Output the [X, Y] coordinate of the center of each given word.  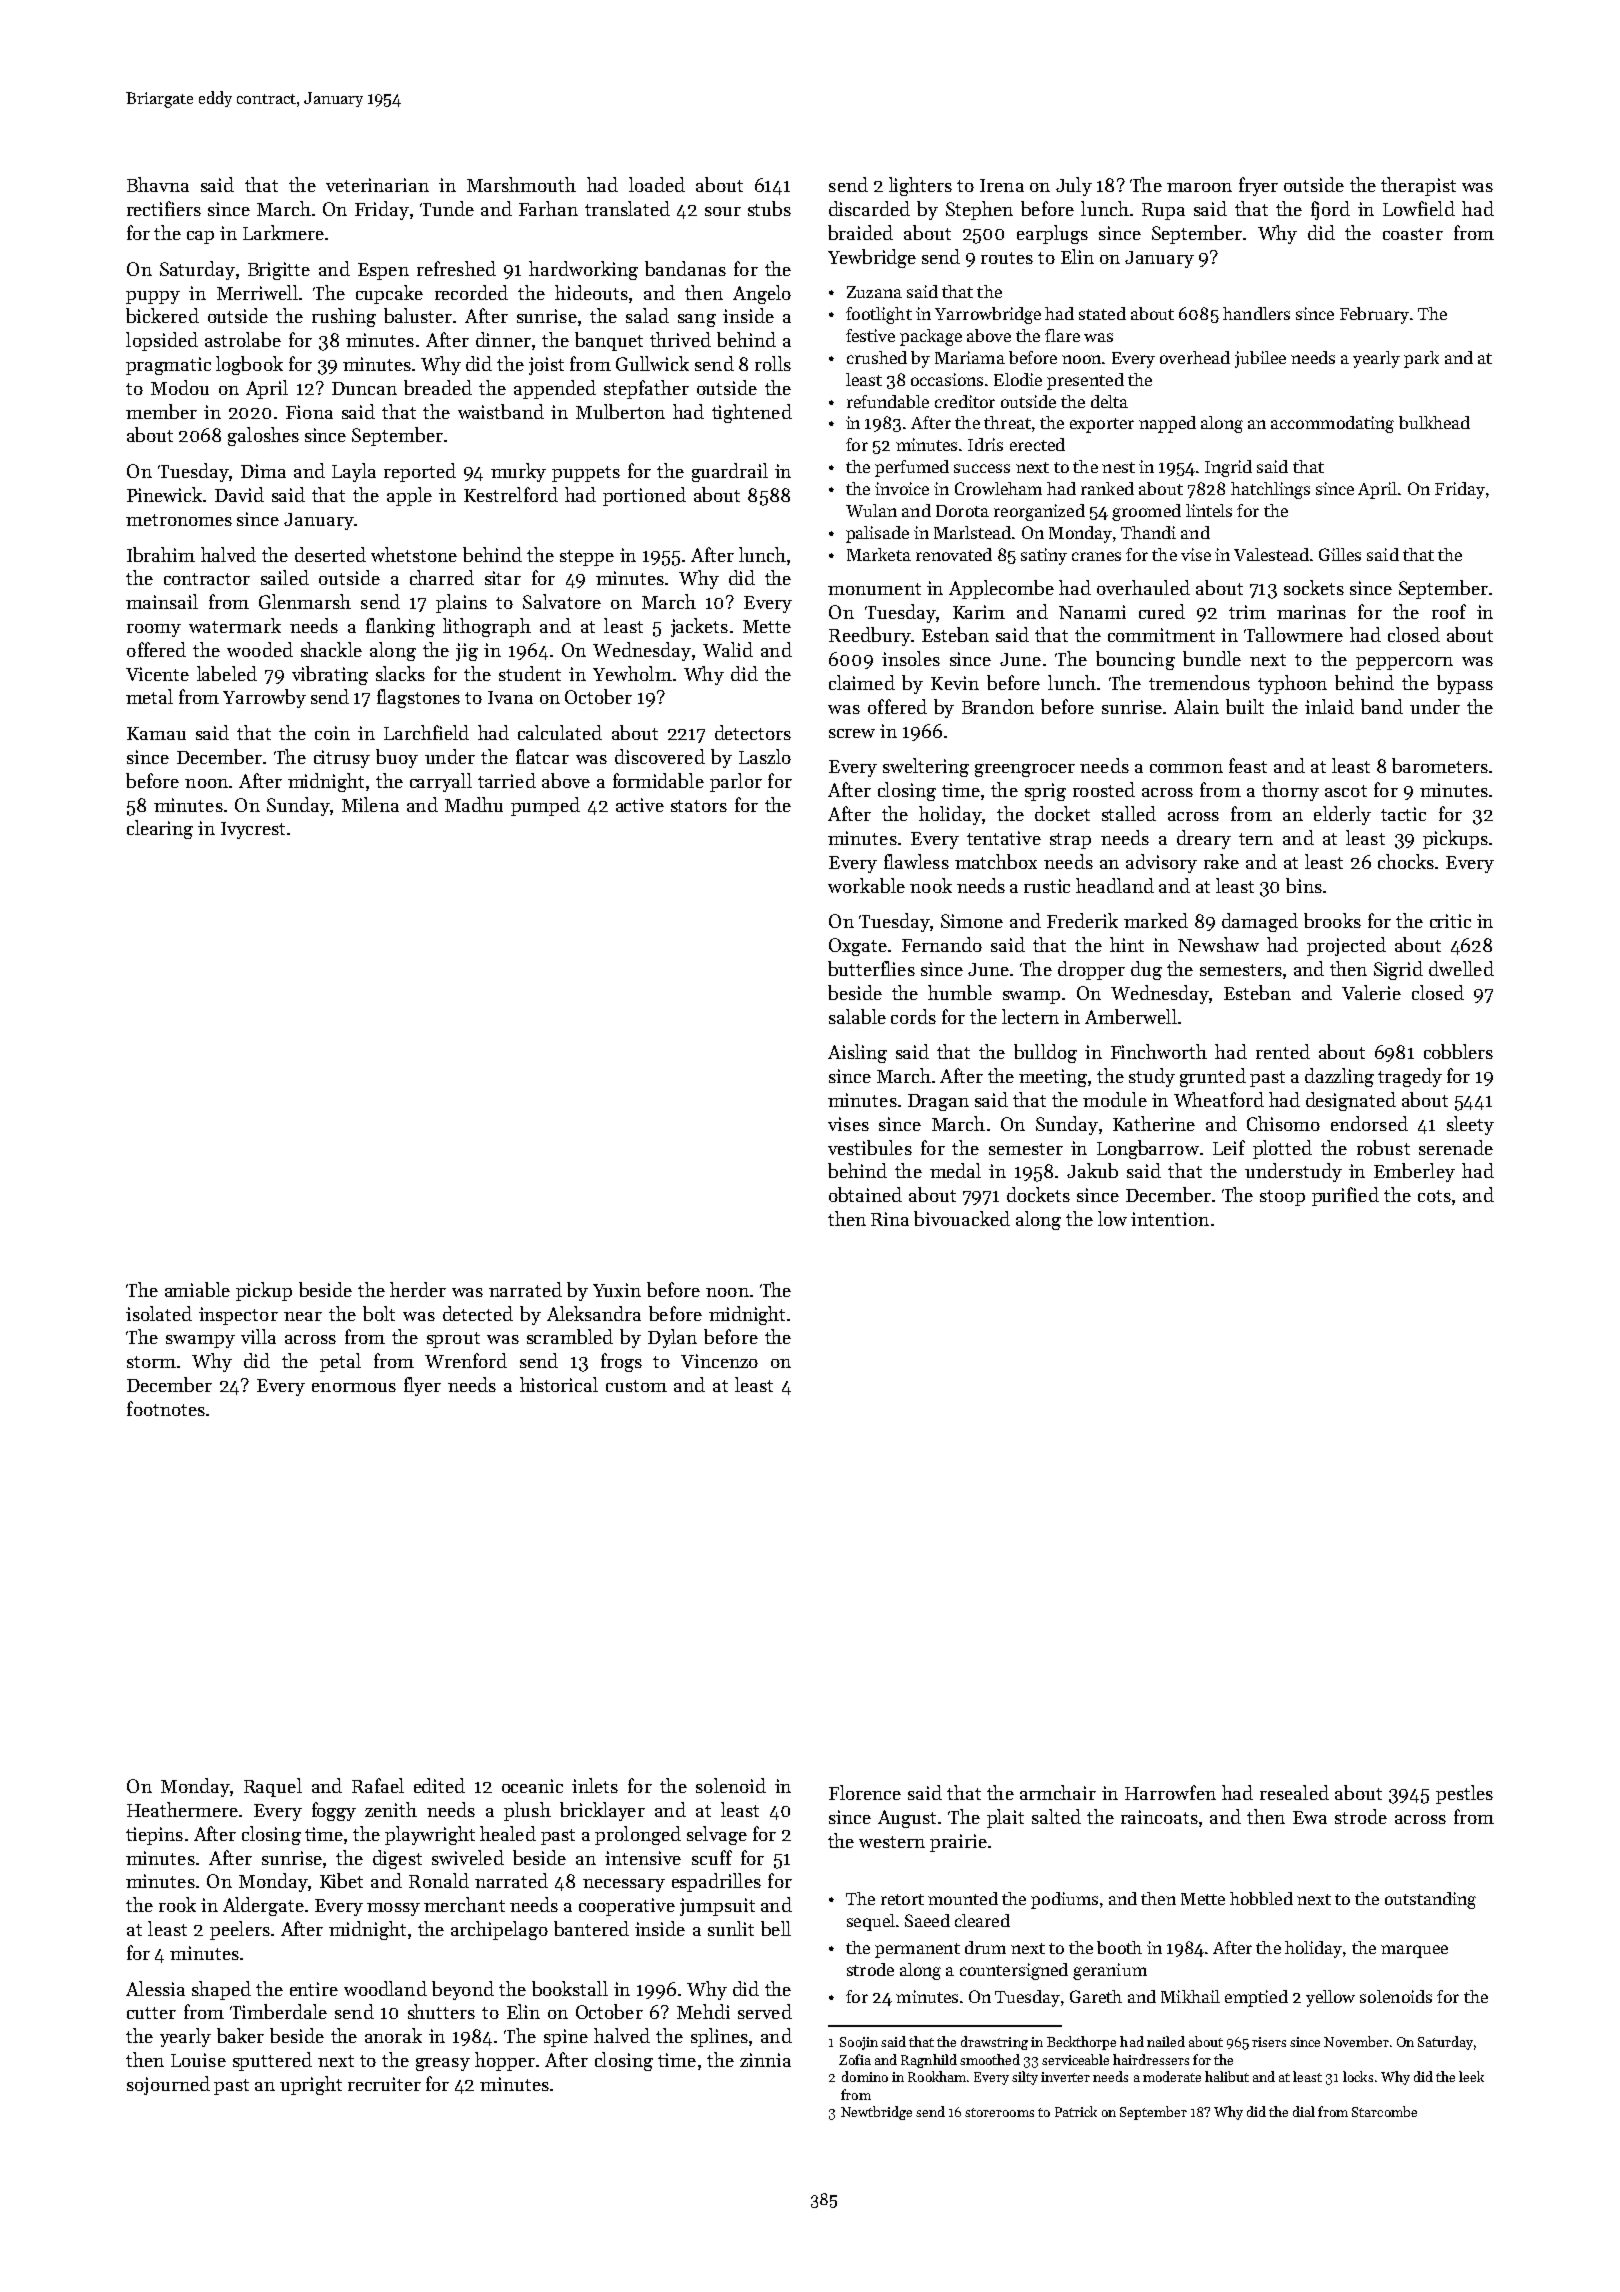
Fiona [309, 412]
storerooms [999, 2112]
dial [1304, 2111]
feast [1248, 765]
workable [866, 885]
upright [311, 2085]
